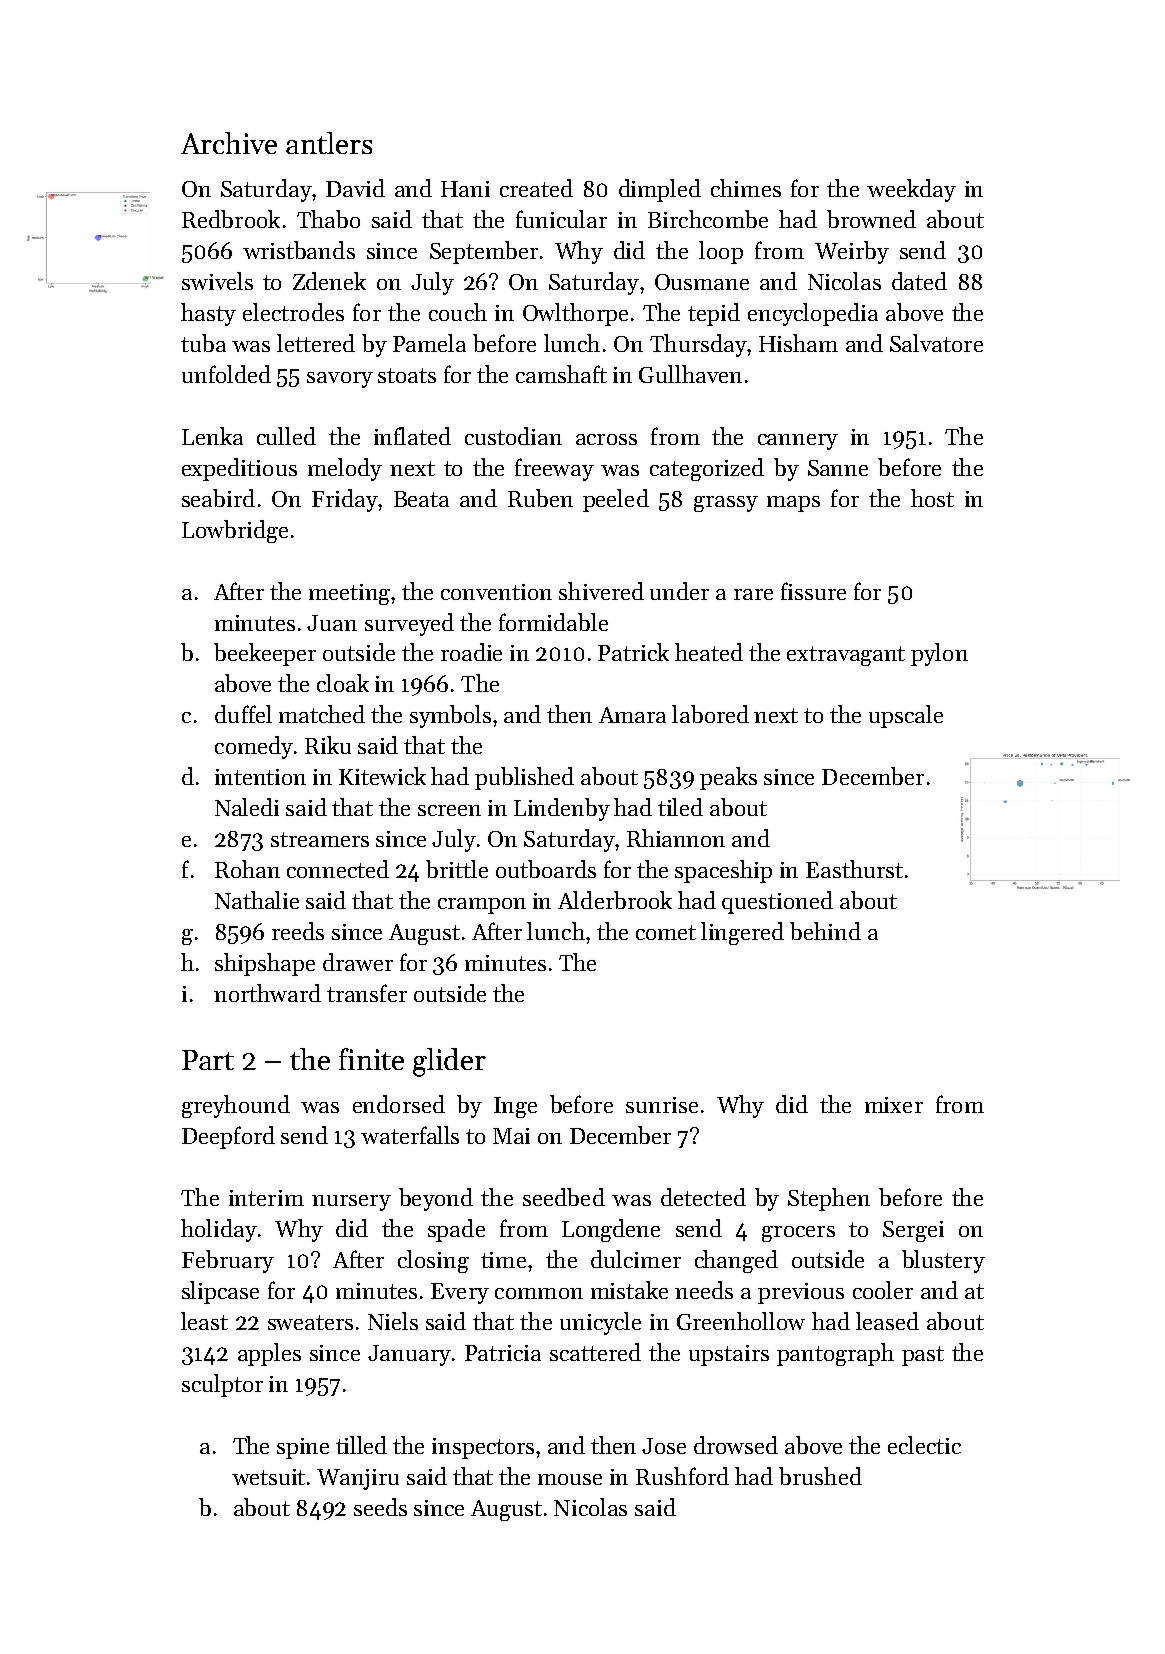 This screenshot has width=1165, height=1654. I want to click on wetsuit, so click(268, 1477).
